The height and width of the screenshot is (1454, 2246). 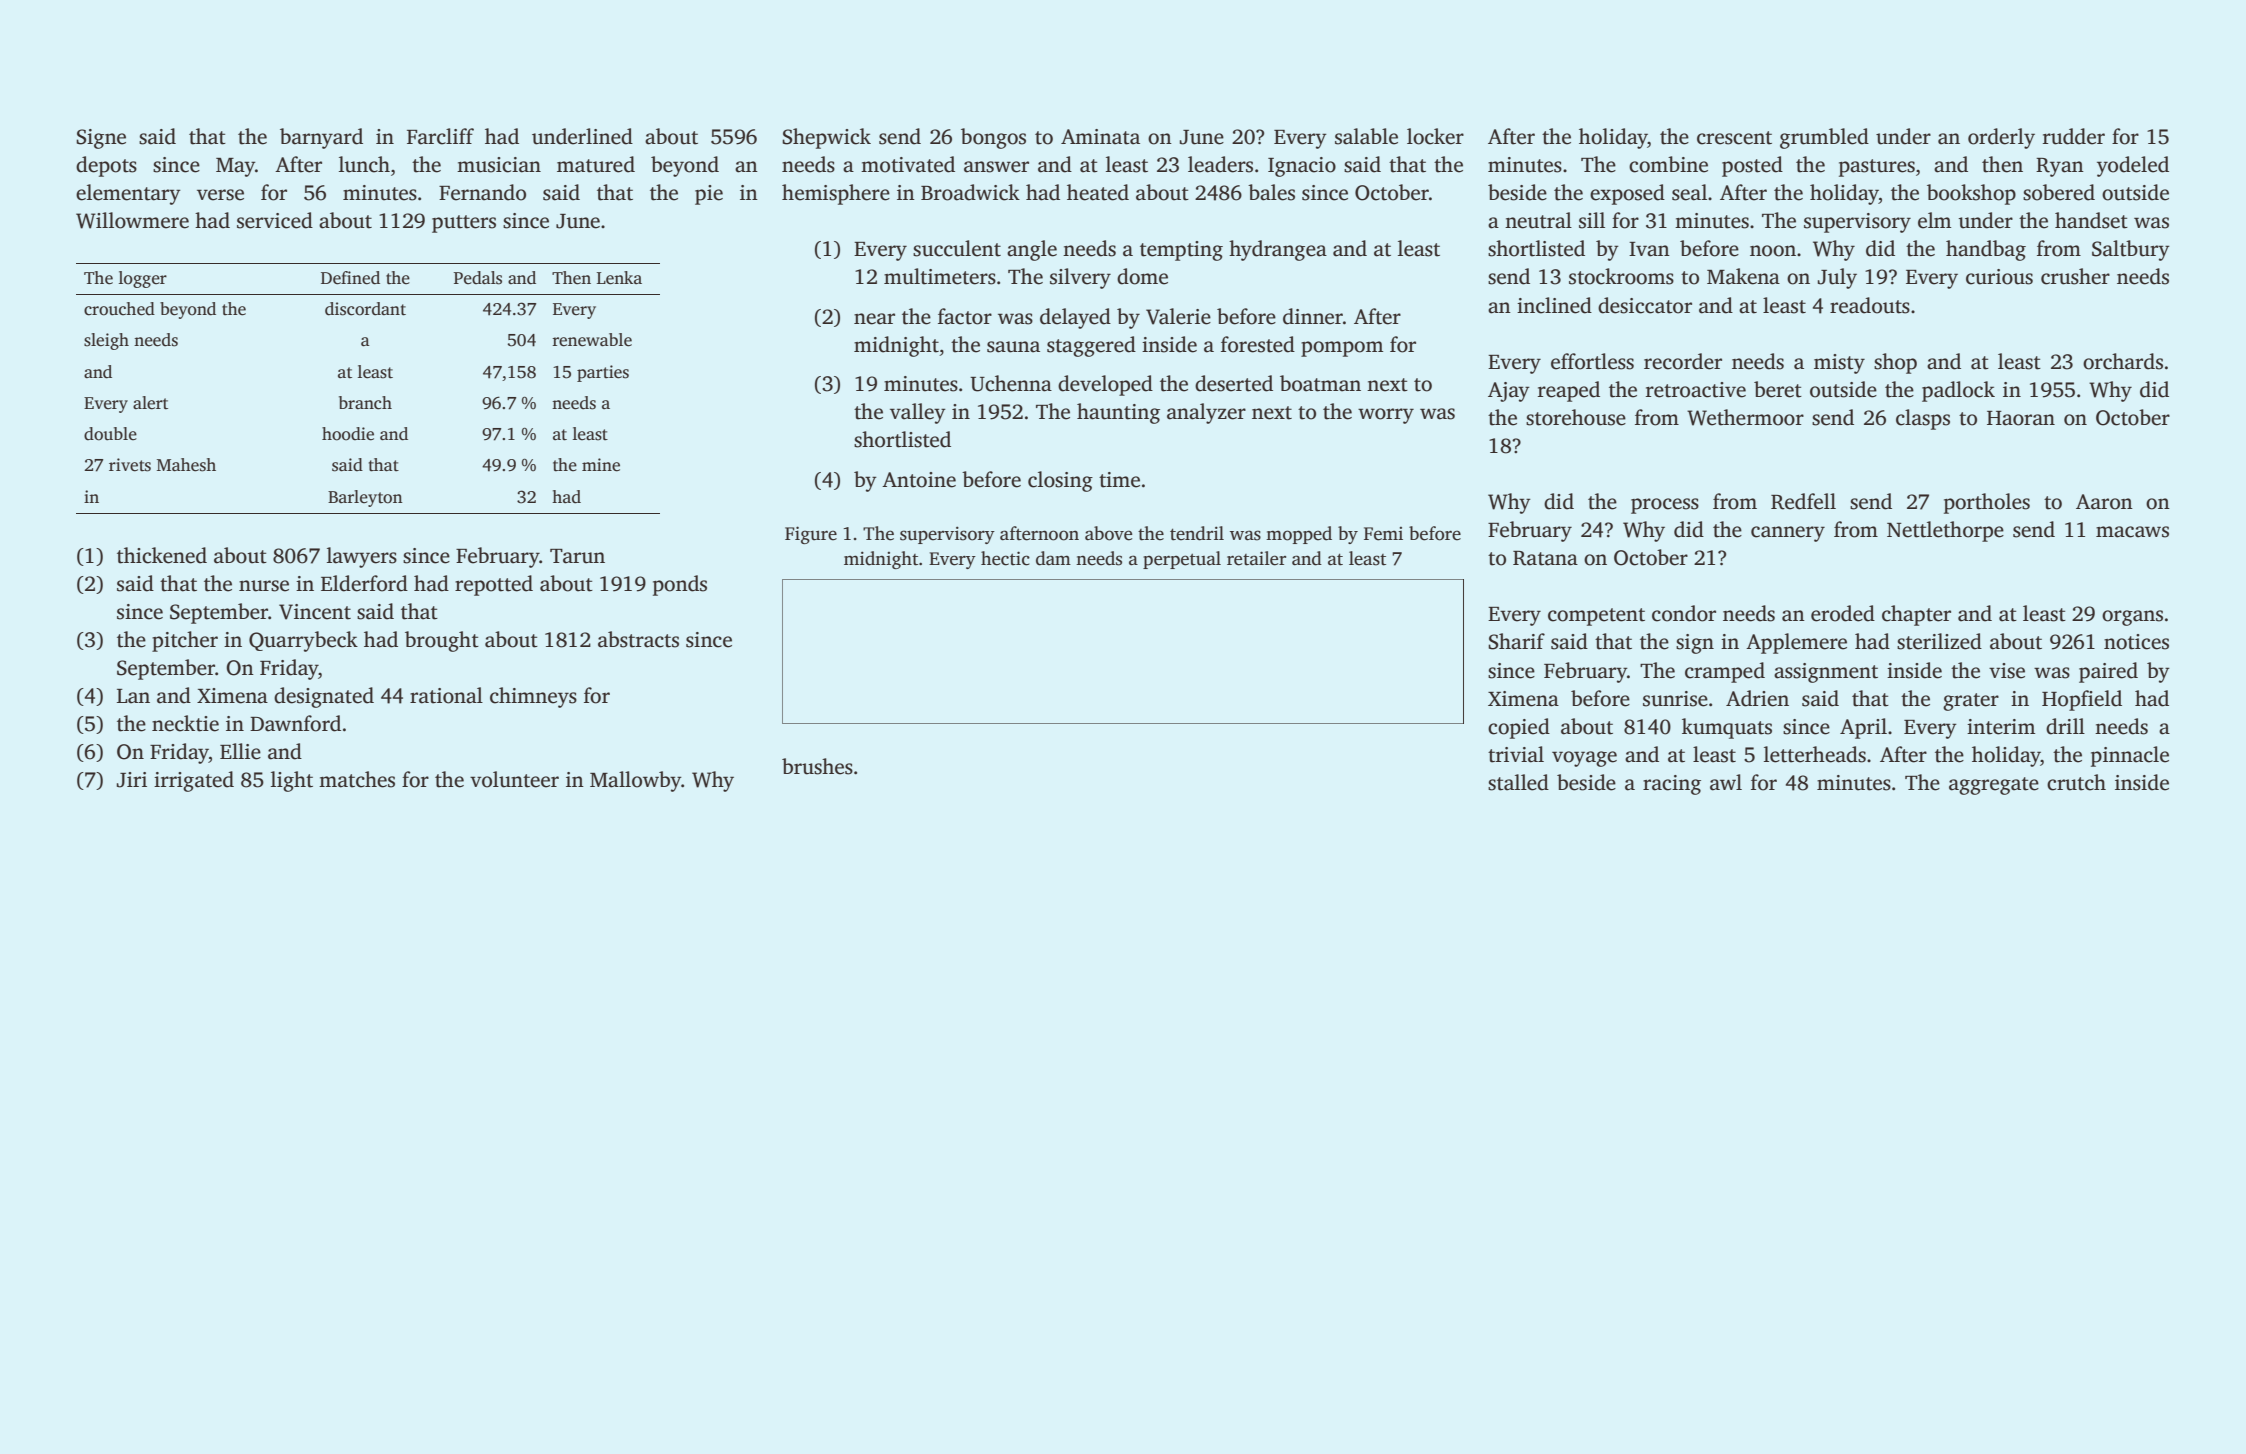 I want to click on light, so click(x=292, y=781).
